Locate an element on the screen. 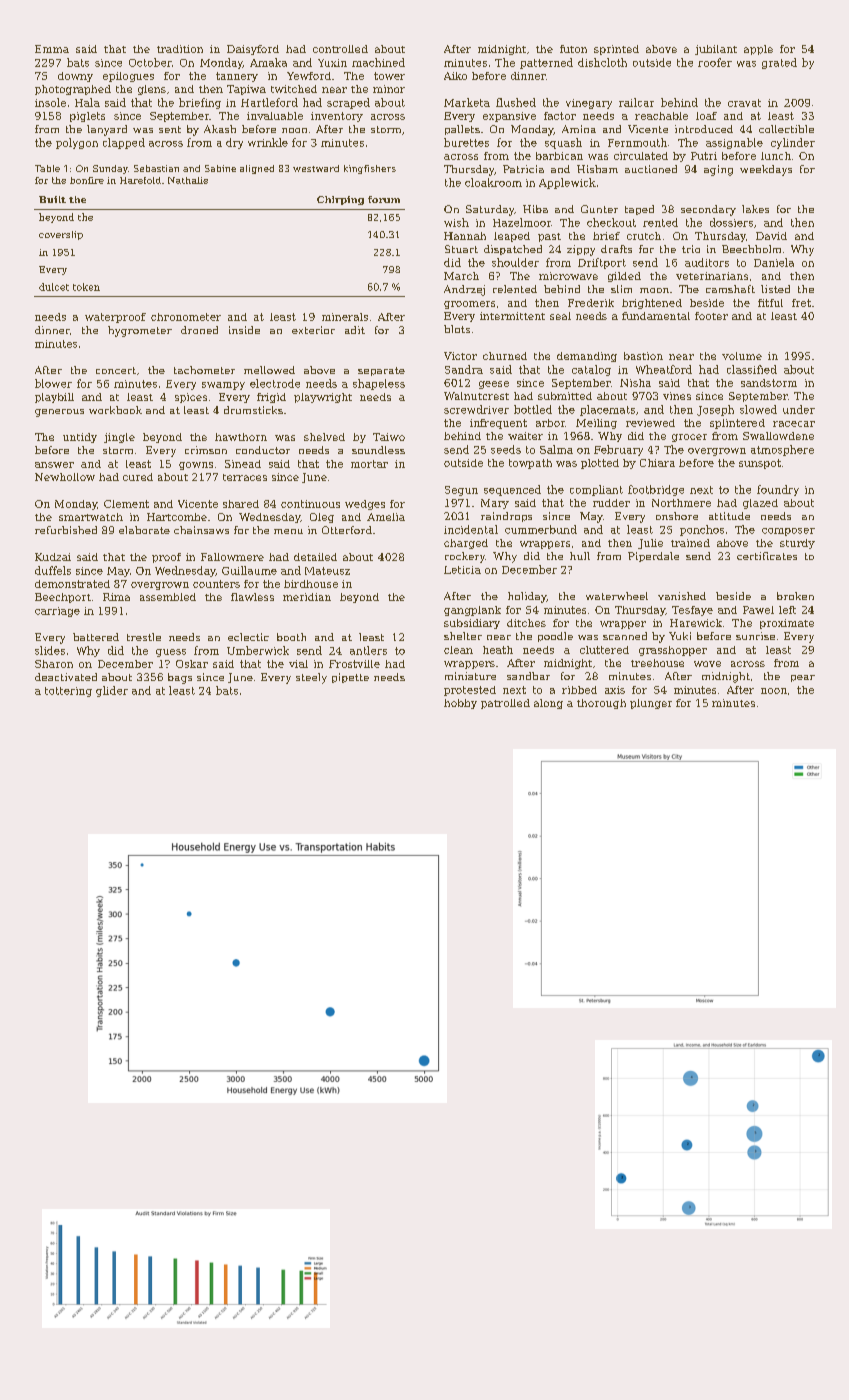 The image size is (849, 1400). Sebastian is located at coordinates (156, 168).
